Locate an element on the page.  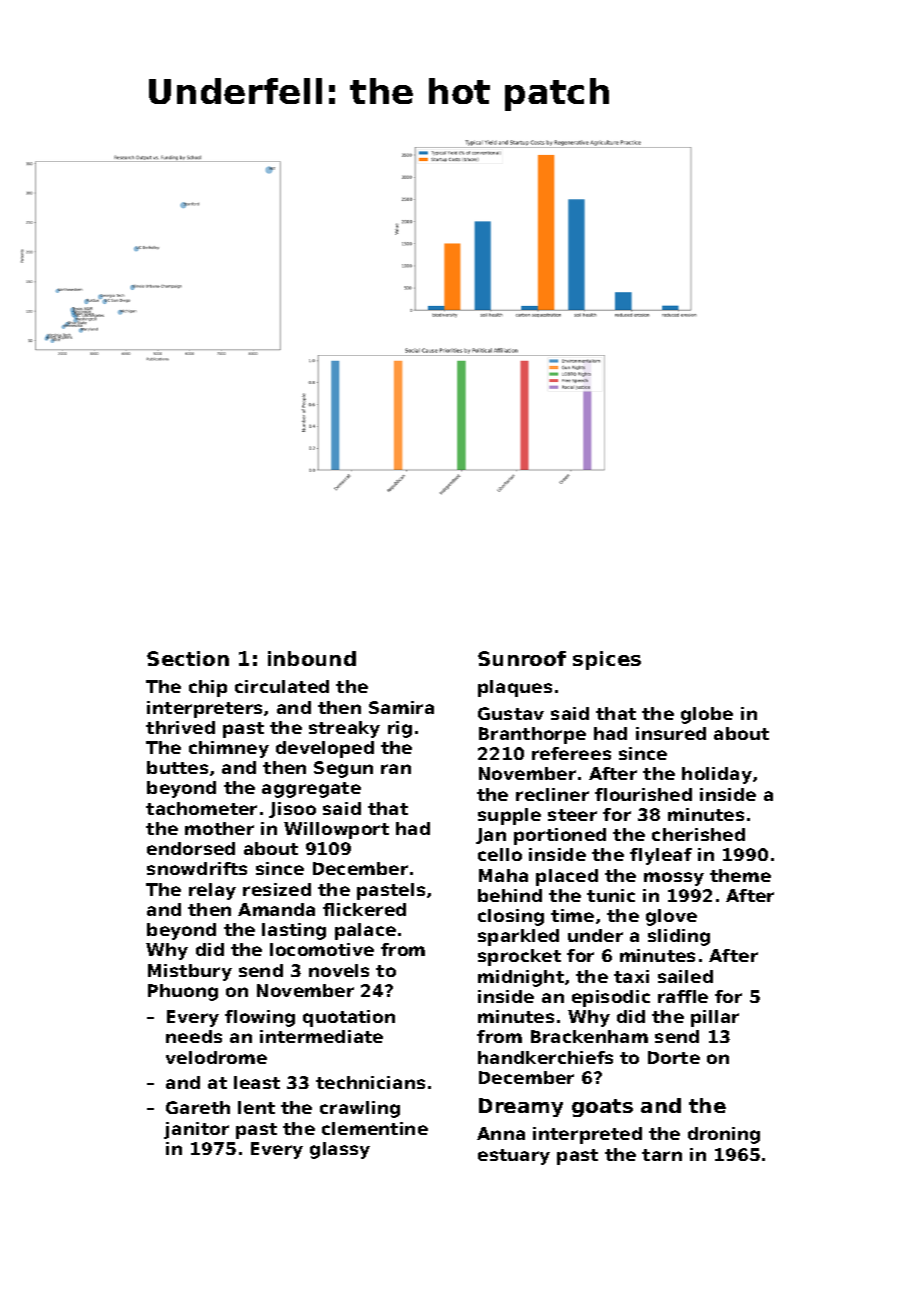
relay is located at coordinates (212, 891).
